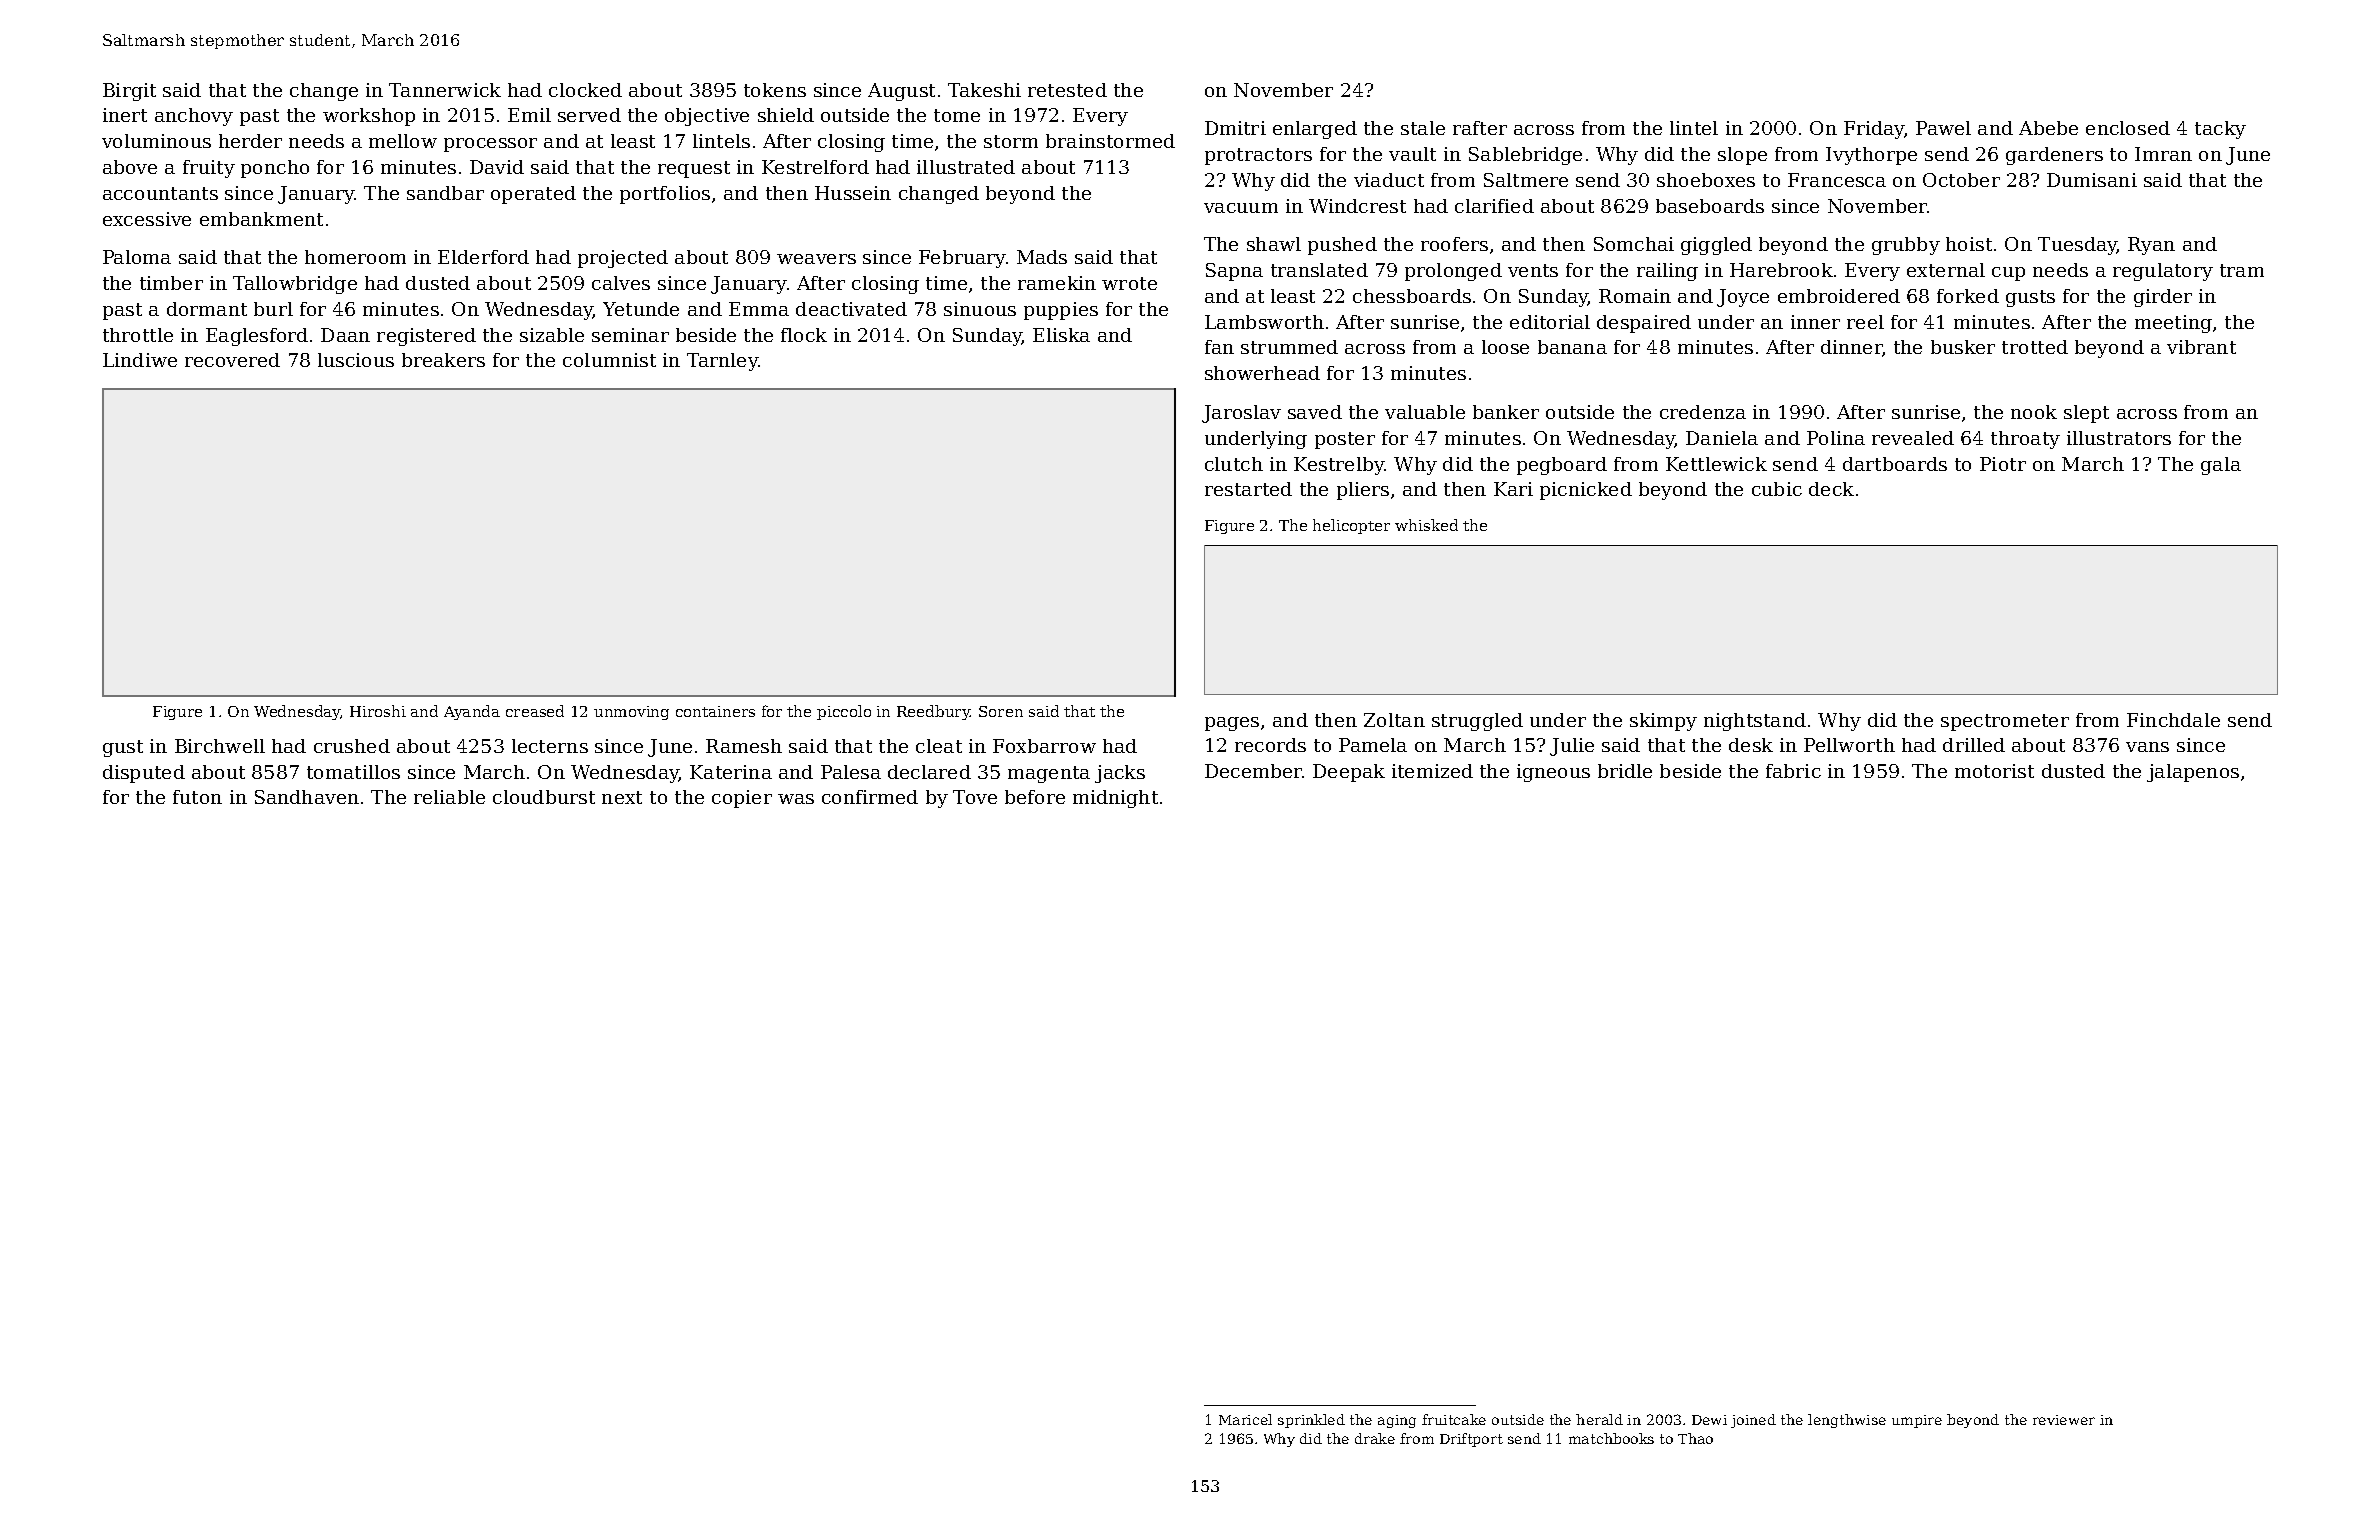 The image size is (2380, 1540). Describe the element at coordinates (1706, 180) in the screenshot. I see `shoeboxes` at that location.
